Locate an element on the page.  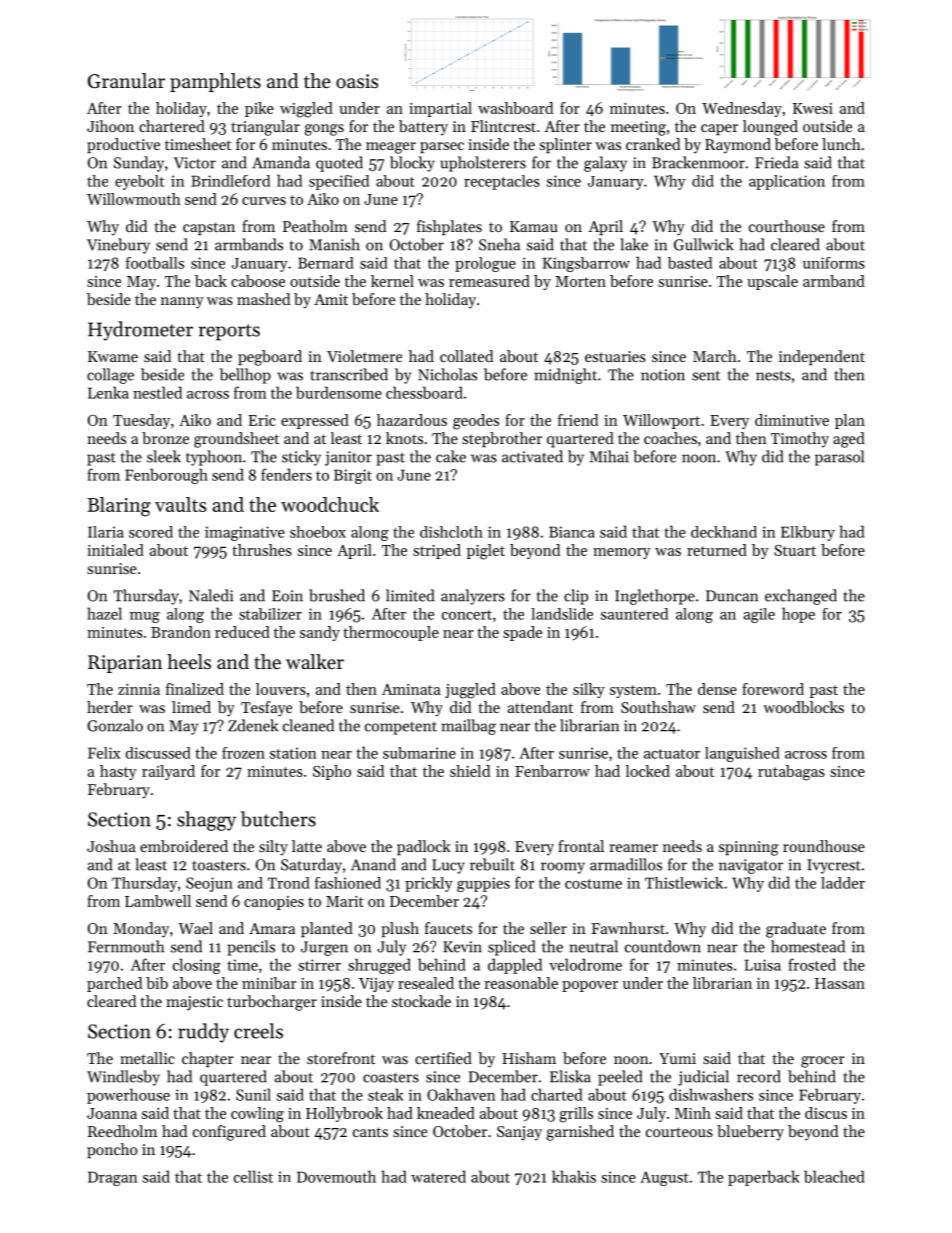
Kwesi is located at coordinates (813, 108).
